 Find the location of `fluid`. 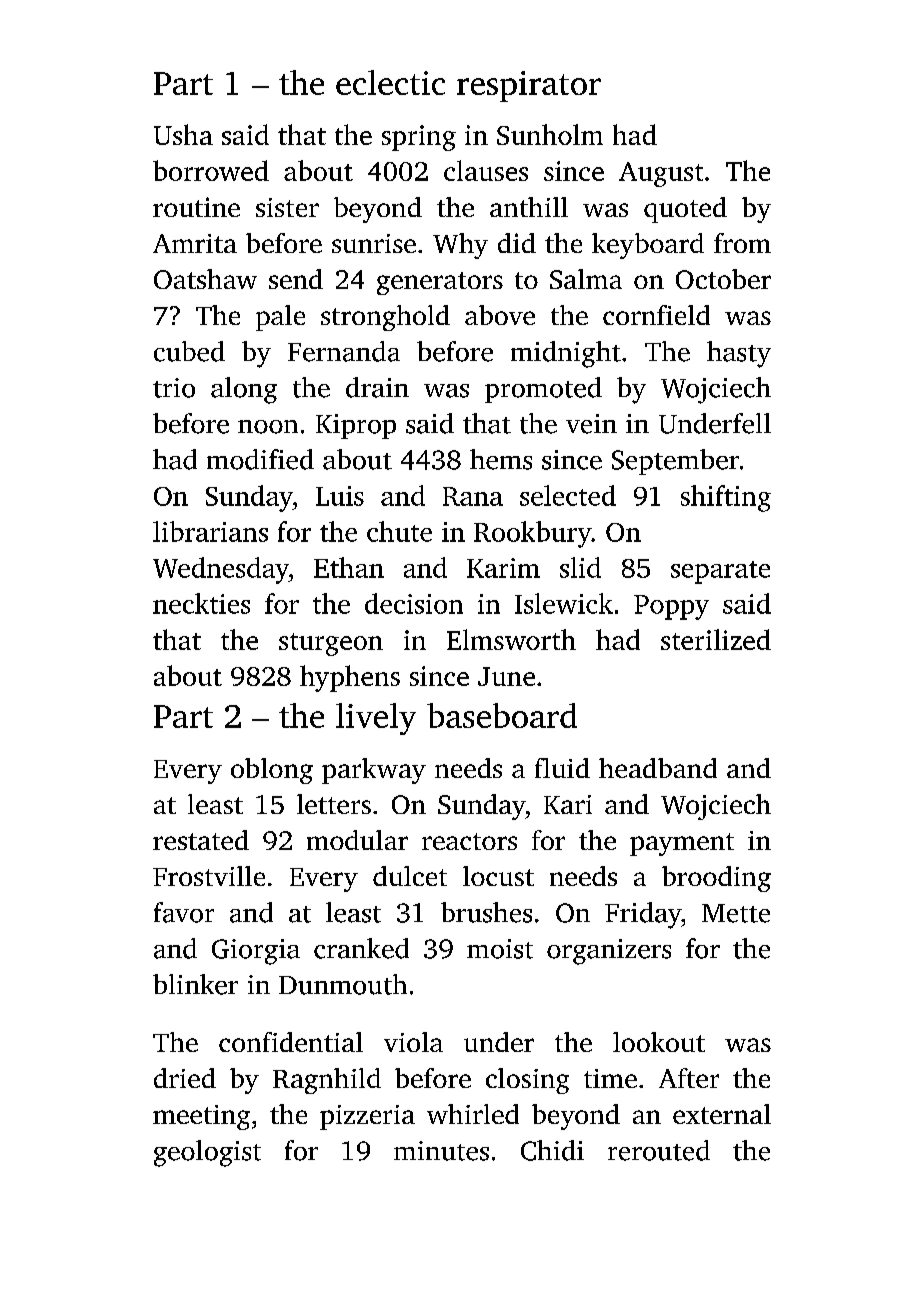

fluid is located at coordinates (562, 768).
